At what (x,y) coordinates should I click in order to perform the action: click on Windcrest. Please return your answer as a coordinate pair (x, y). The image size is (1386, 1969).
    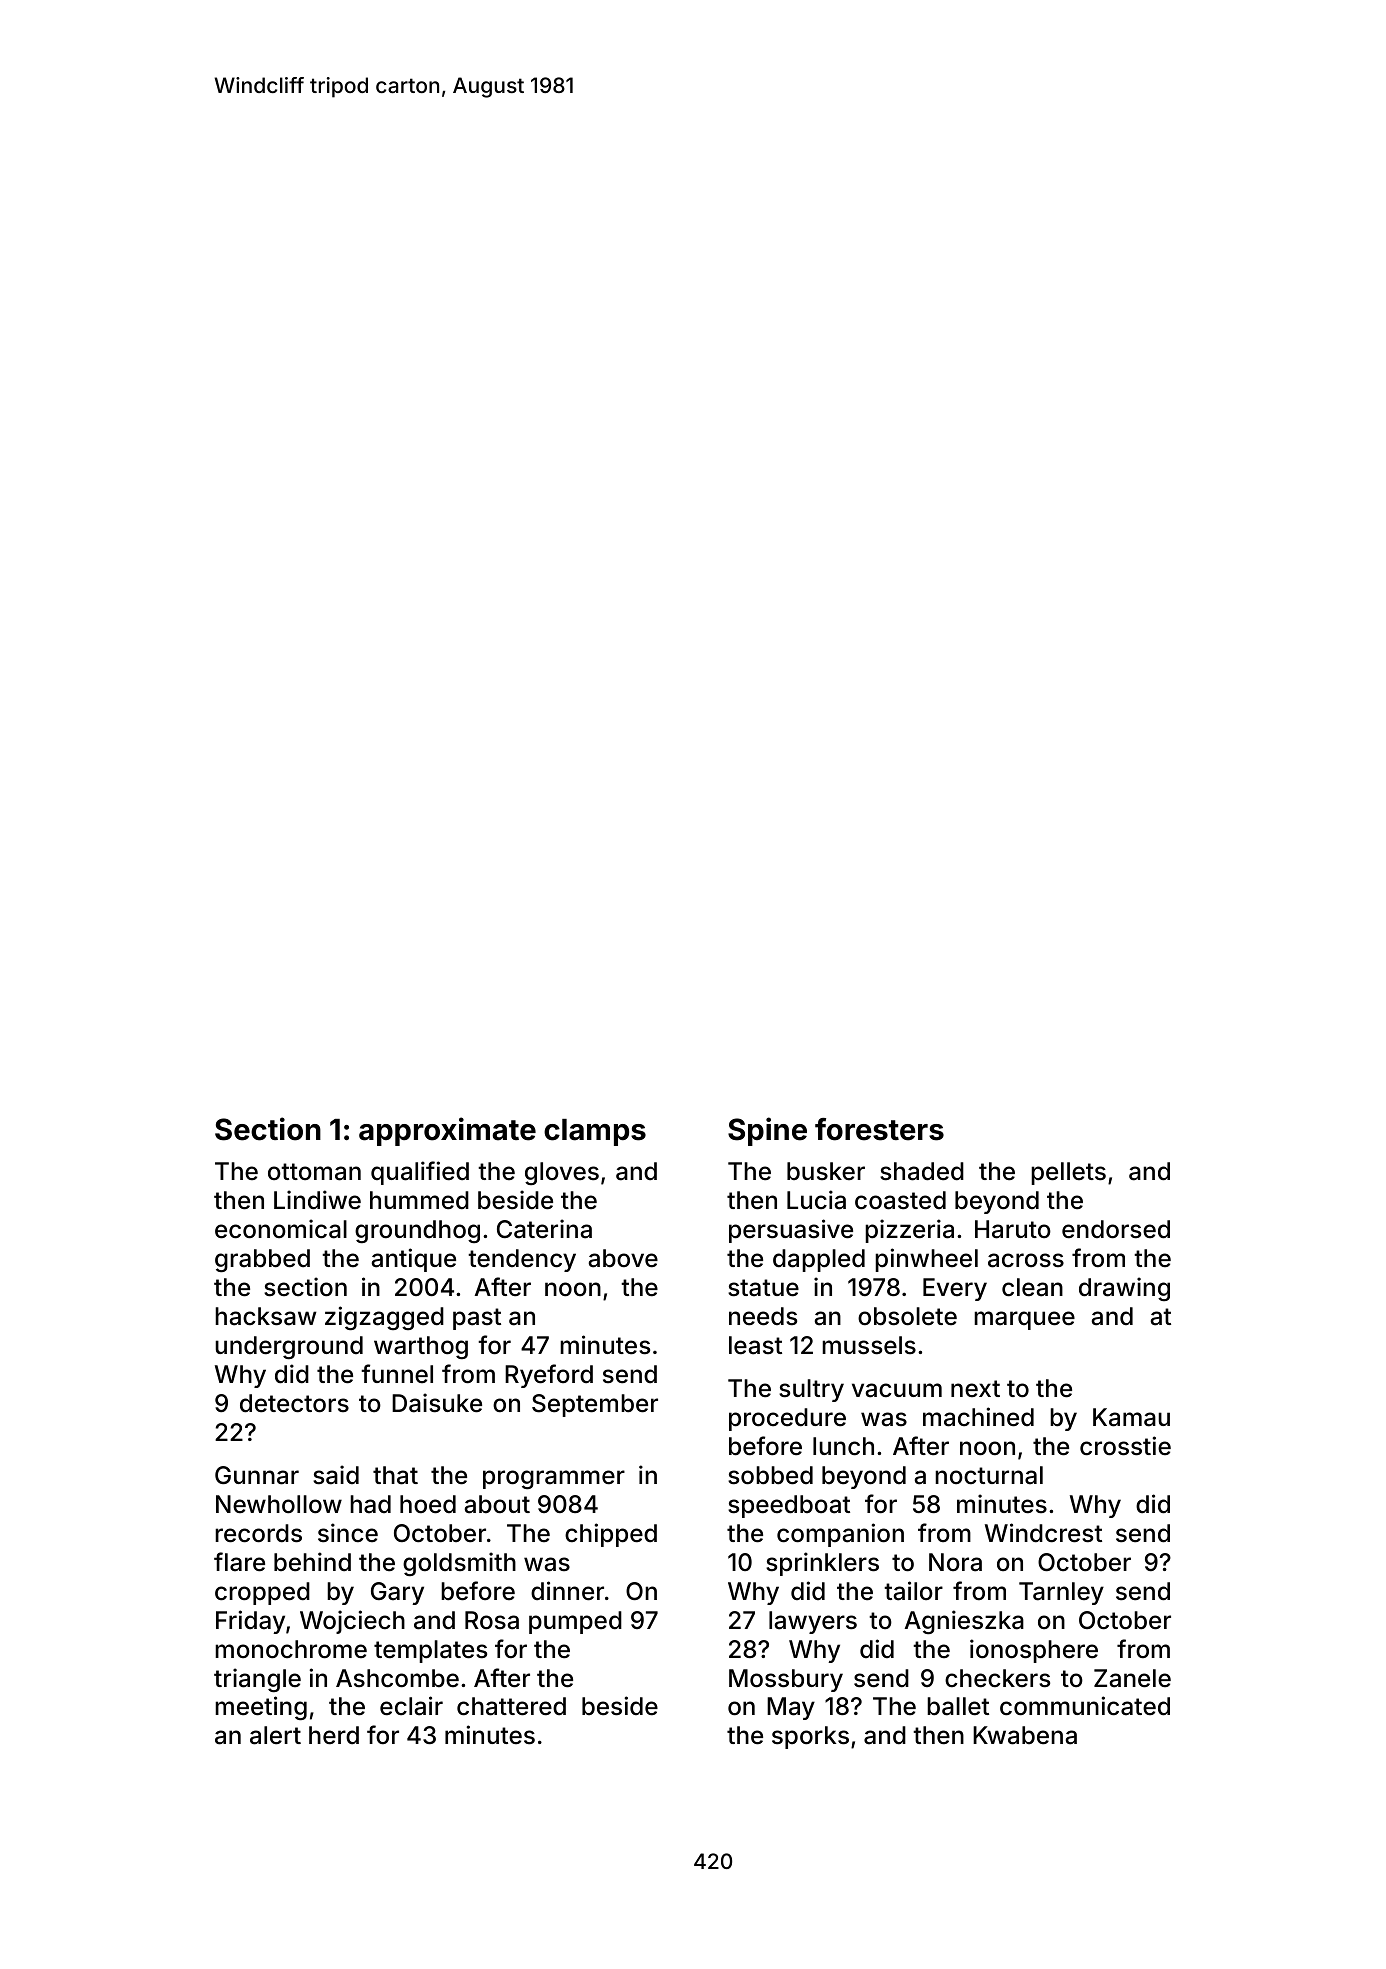
    Looking at the image, I should click on (1043, 1533).
